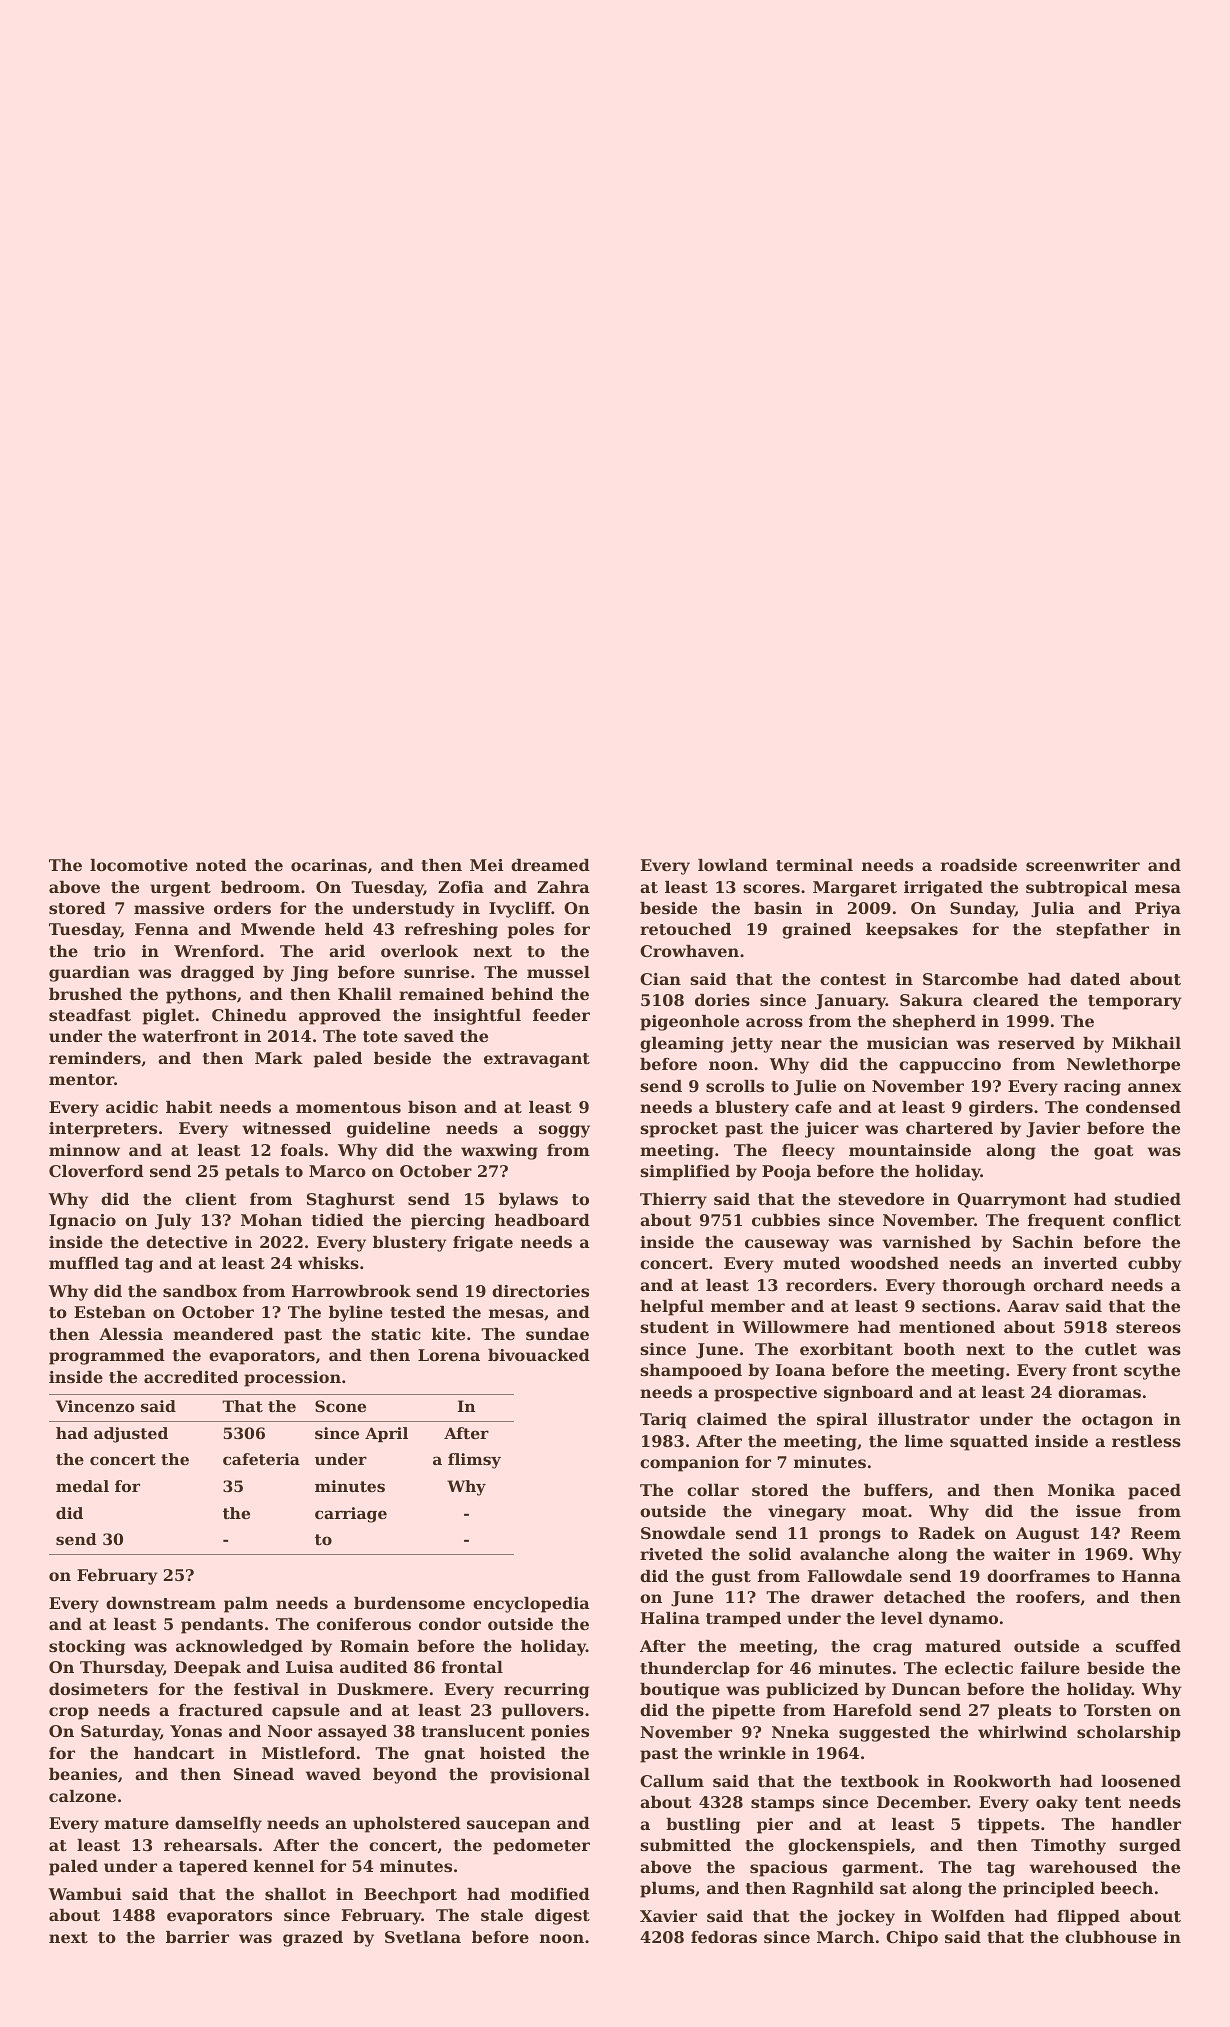  I want to click on annex, so click(1154, 1087).
